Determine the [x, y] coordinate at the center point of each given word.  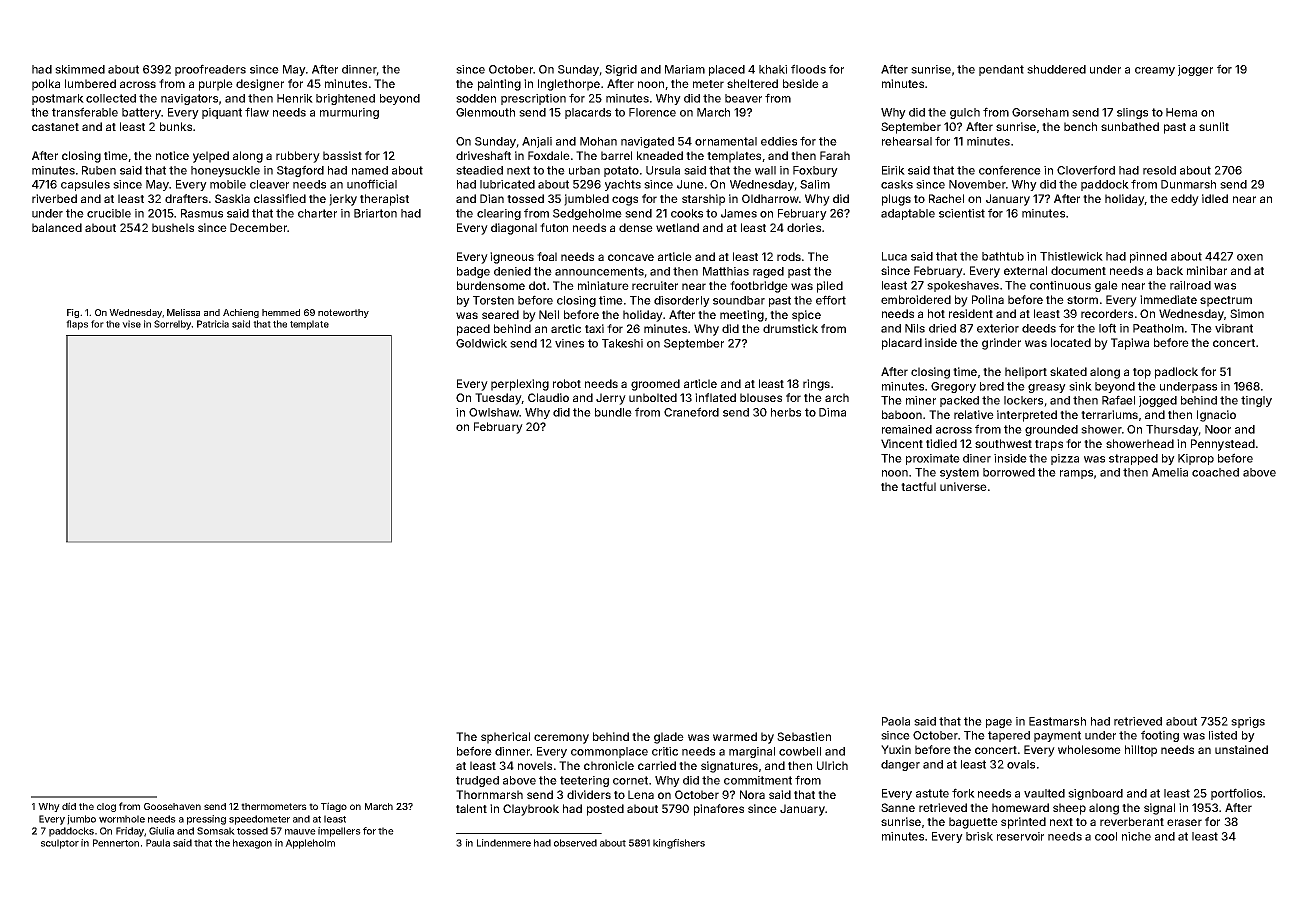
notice [172, 155]
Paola [896, 721]
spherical [505, 738]
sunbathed [1130, 126]
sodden [476, 98]
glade [669, 738]
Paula [158, 843]
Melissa [183, 312]
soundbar [739, 300]
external [1025, 270]
